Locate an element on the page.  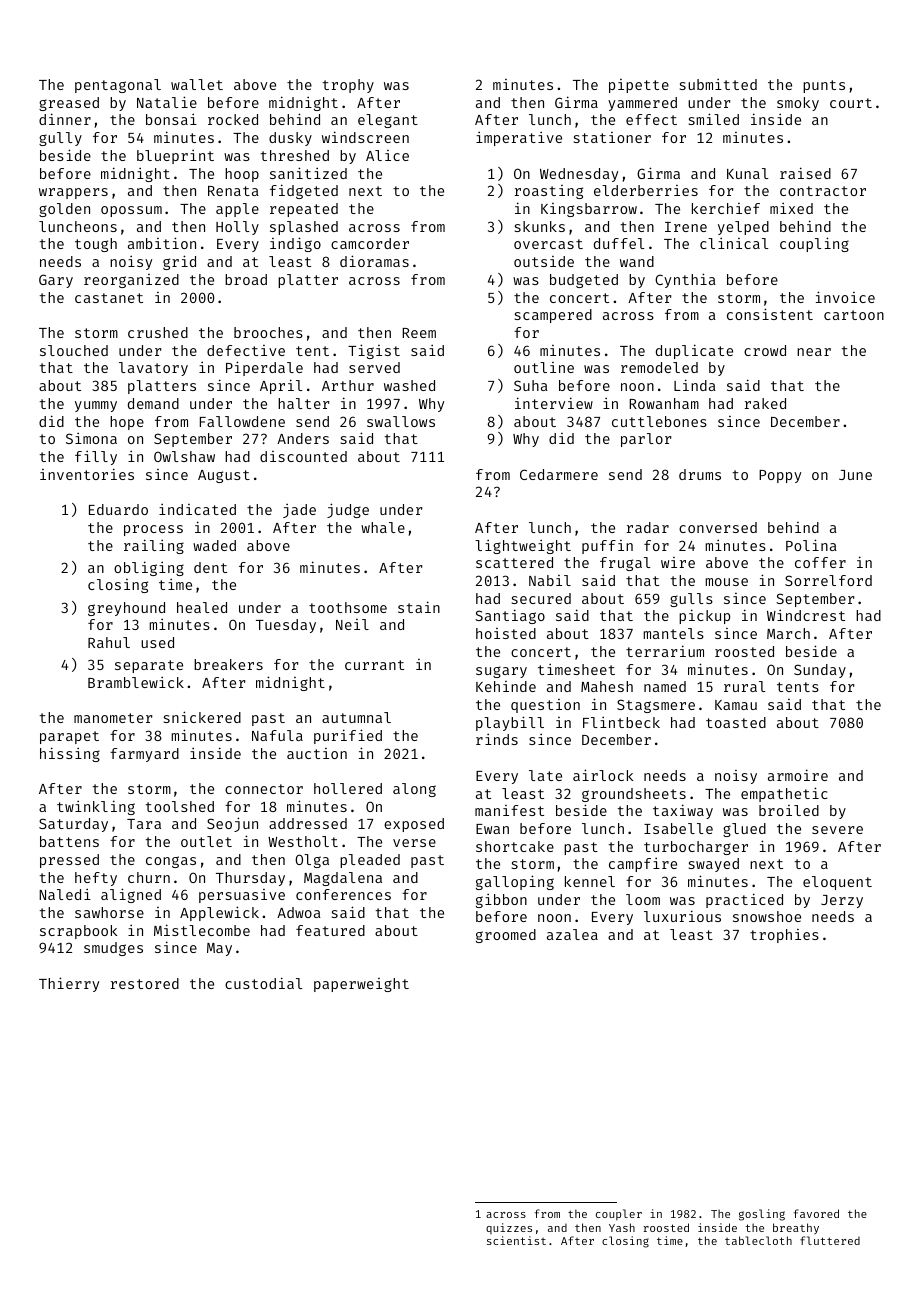
persuasive is located at coordinates (242, 896).
